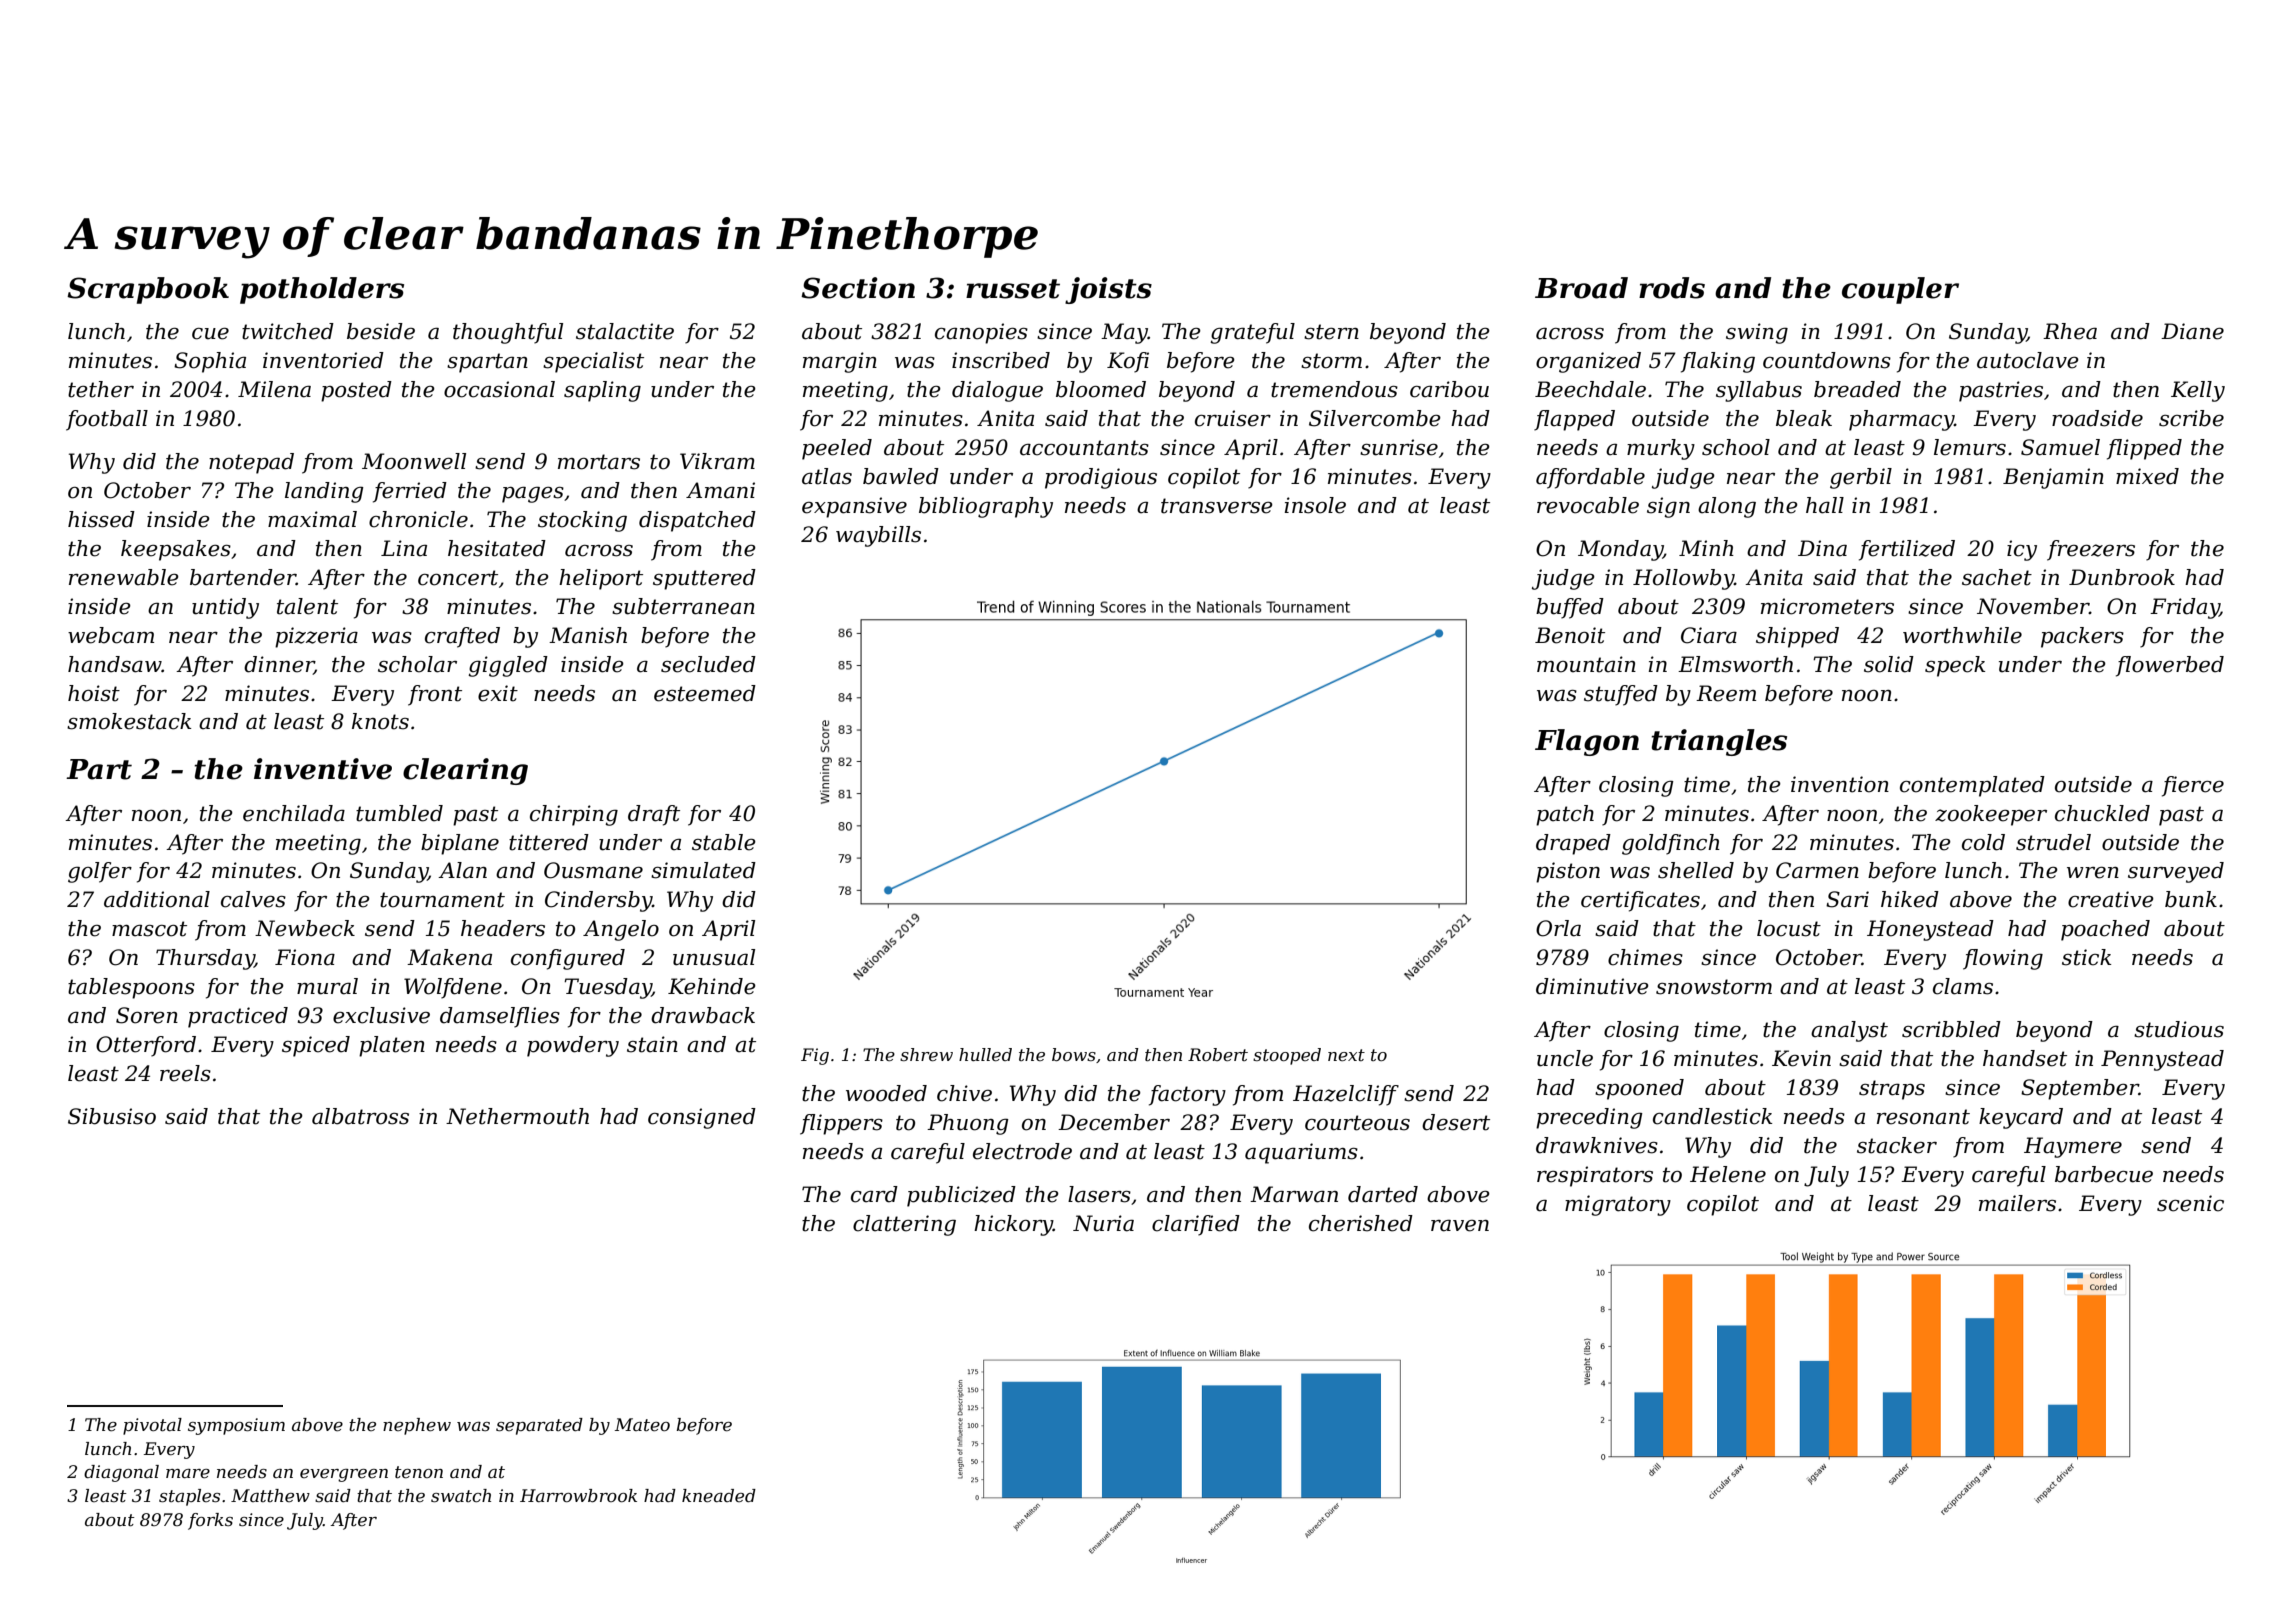 This screenshot has width=2292, height=1620. What do you see at coordinates (2147, 476) in the screenshot?
I see `mixed` at bounding box center [2147, 476].
